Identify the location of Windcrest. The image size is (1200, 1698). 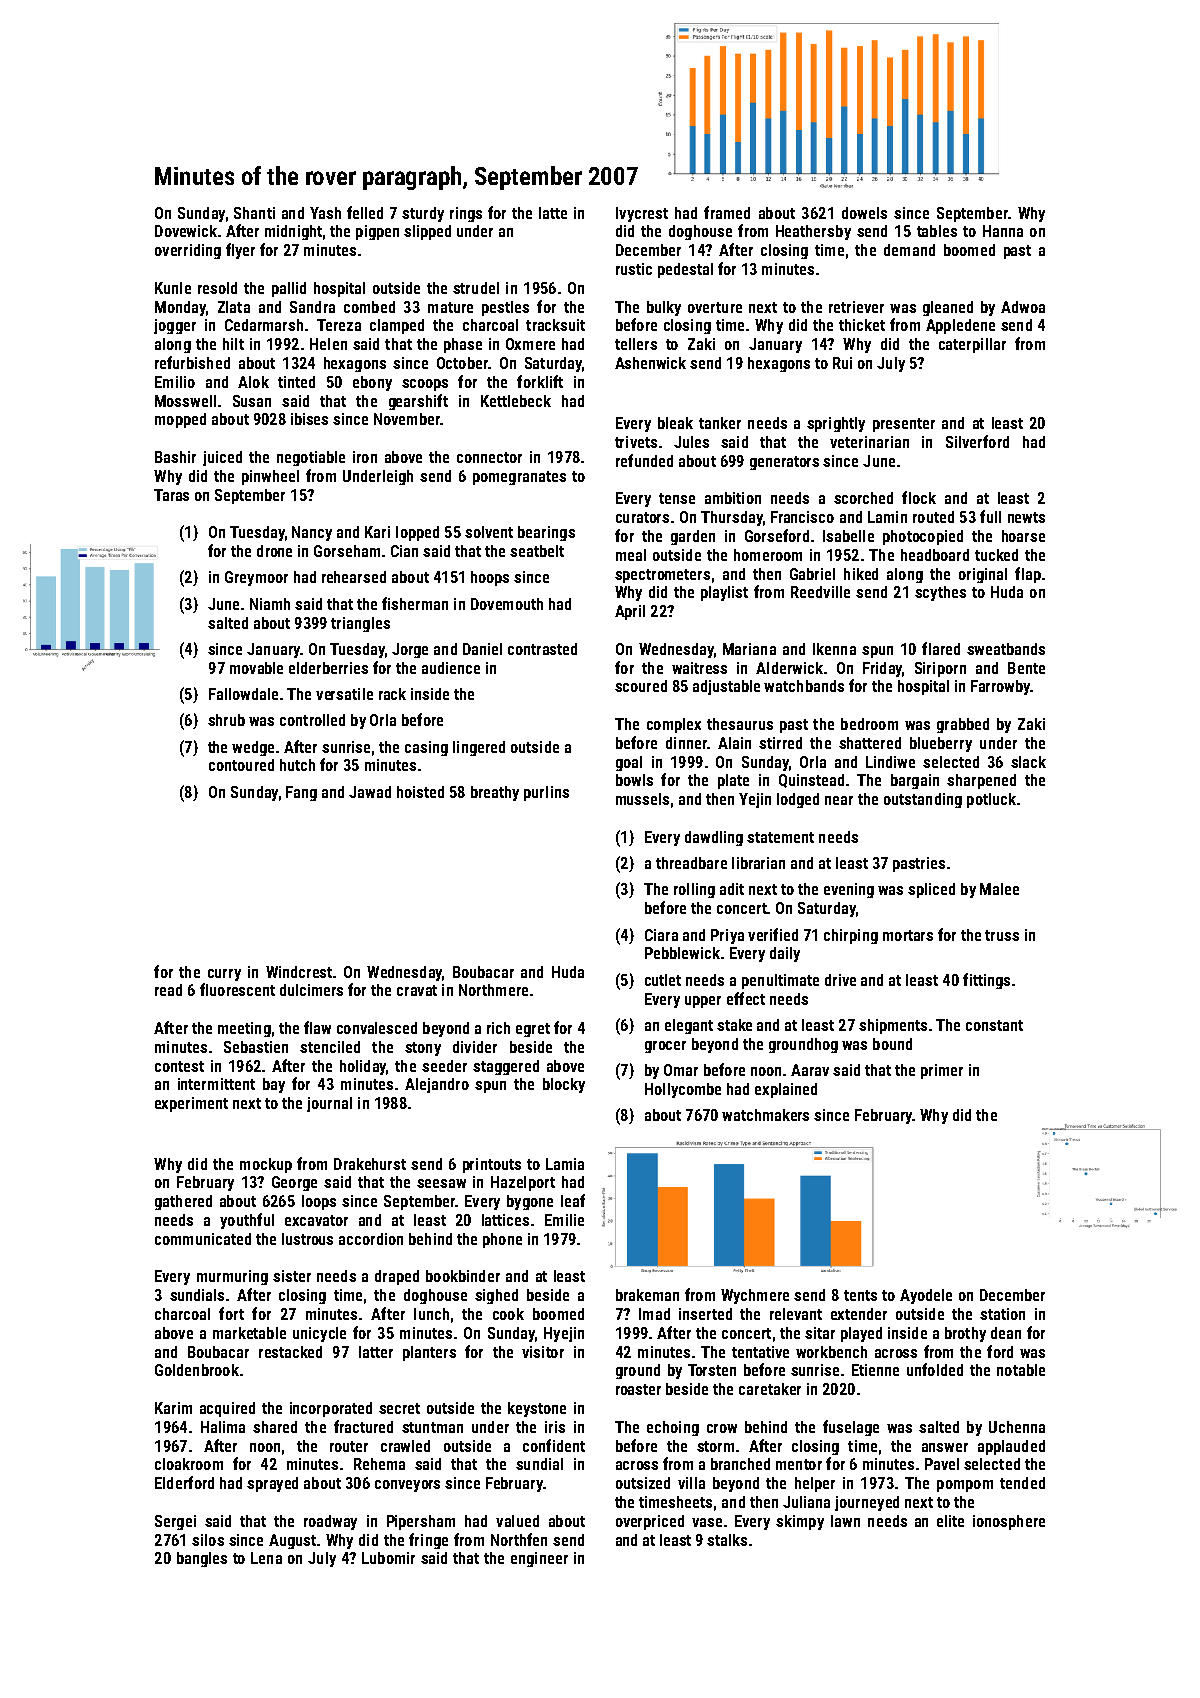
(299, 972).
